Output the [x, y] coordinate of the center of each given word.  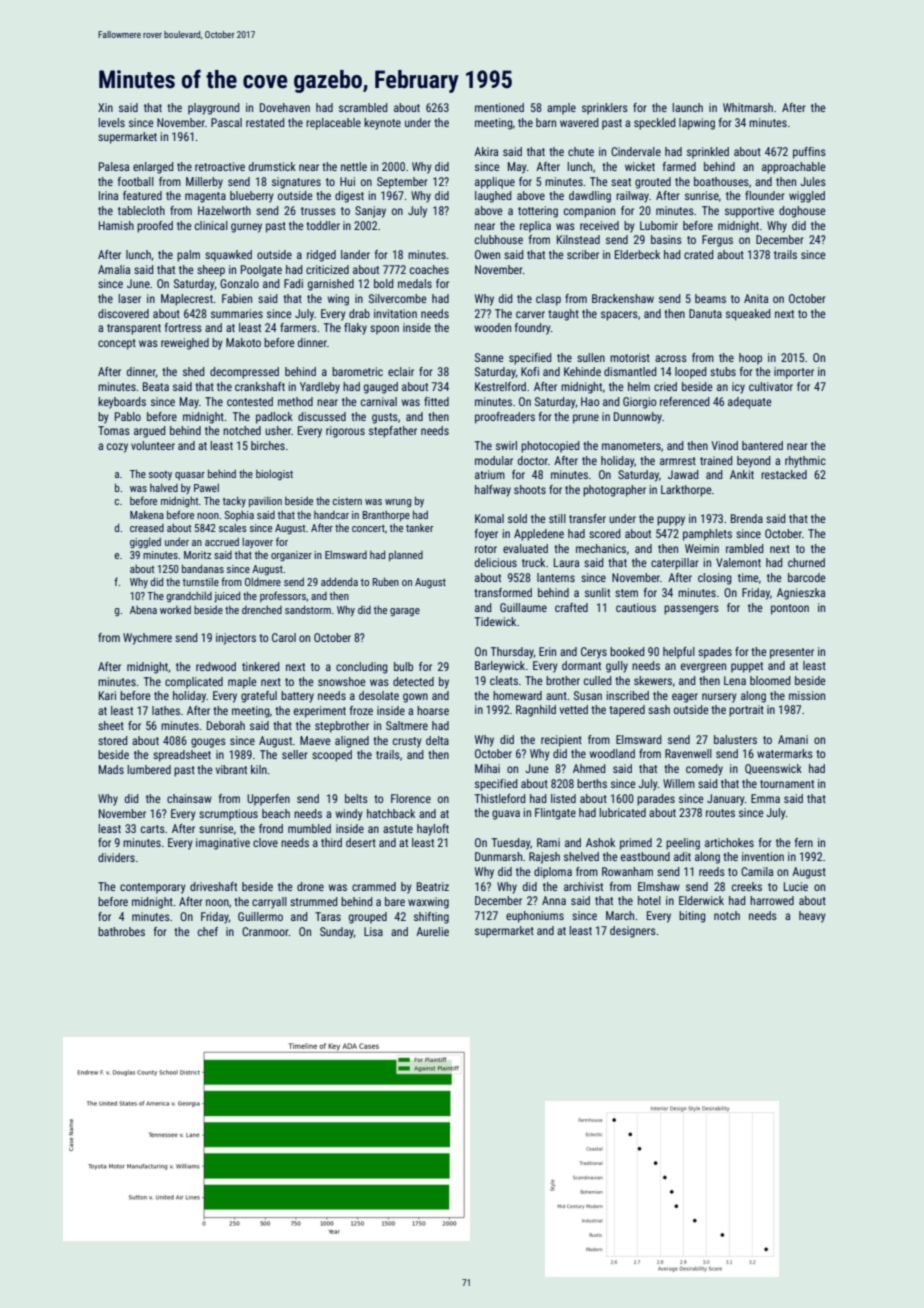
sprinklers [605, 109]
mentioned [499, 107]
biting [692, 917]
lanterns [556, 577]
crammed [374, 886]
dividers [116, 857]
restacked [784, 474]
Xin [105, 107]
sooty [160, 475]
